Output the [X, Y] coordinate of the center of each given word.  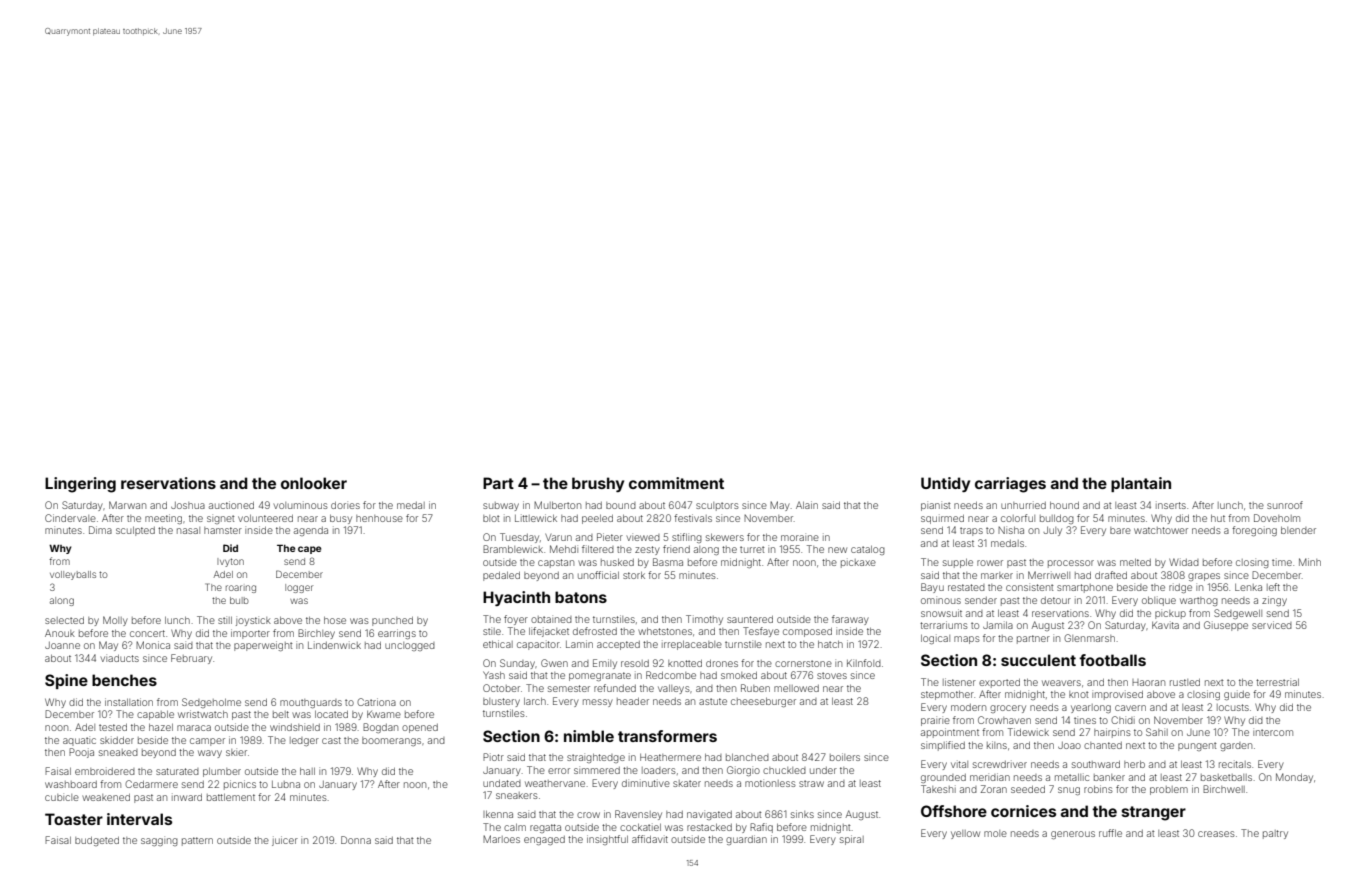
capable [155, 715]
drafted [1111, 575]
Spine [66, 681]
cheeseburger [763, 702]
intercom [1273, 732]
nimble [589, 736]
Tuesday [519, 538]
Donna [356, 840]
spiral [852, 840]
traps [971, 531]
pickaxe [858, 563]
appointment [950, 733]
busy [341, 519]
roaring [241, 589]
